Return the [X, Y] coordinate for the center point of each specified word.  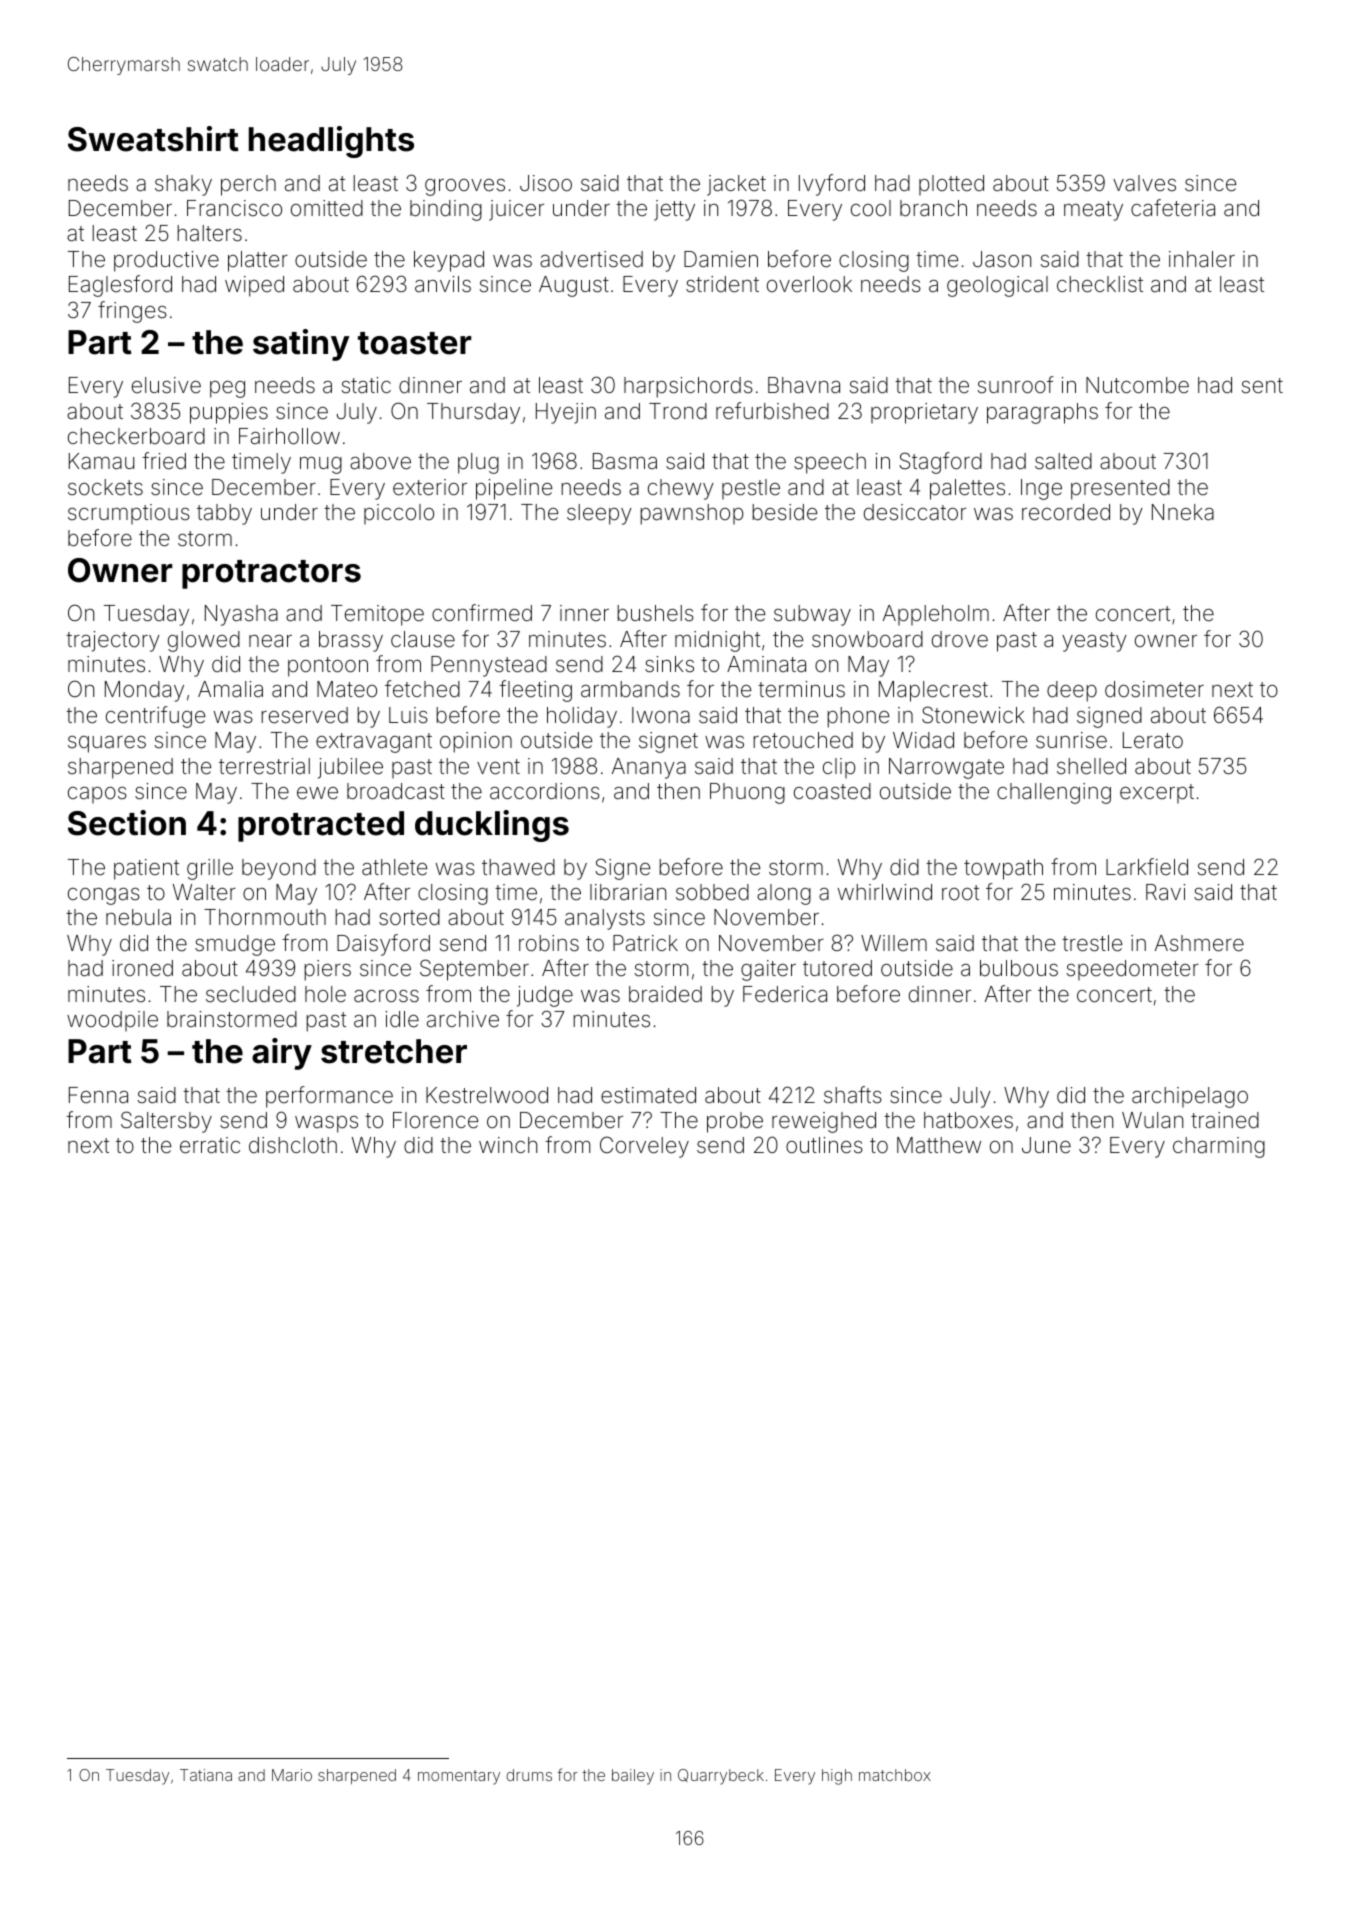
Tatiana [206, 1775]
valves [1144, 183]
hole [325, 994]
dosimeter [1154, 689]
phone [858, 717]
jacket [736, 185]
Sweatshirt [153, 139]
